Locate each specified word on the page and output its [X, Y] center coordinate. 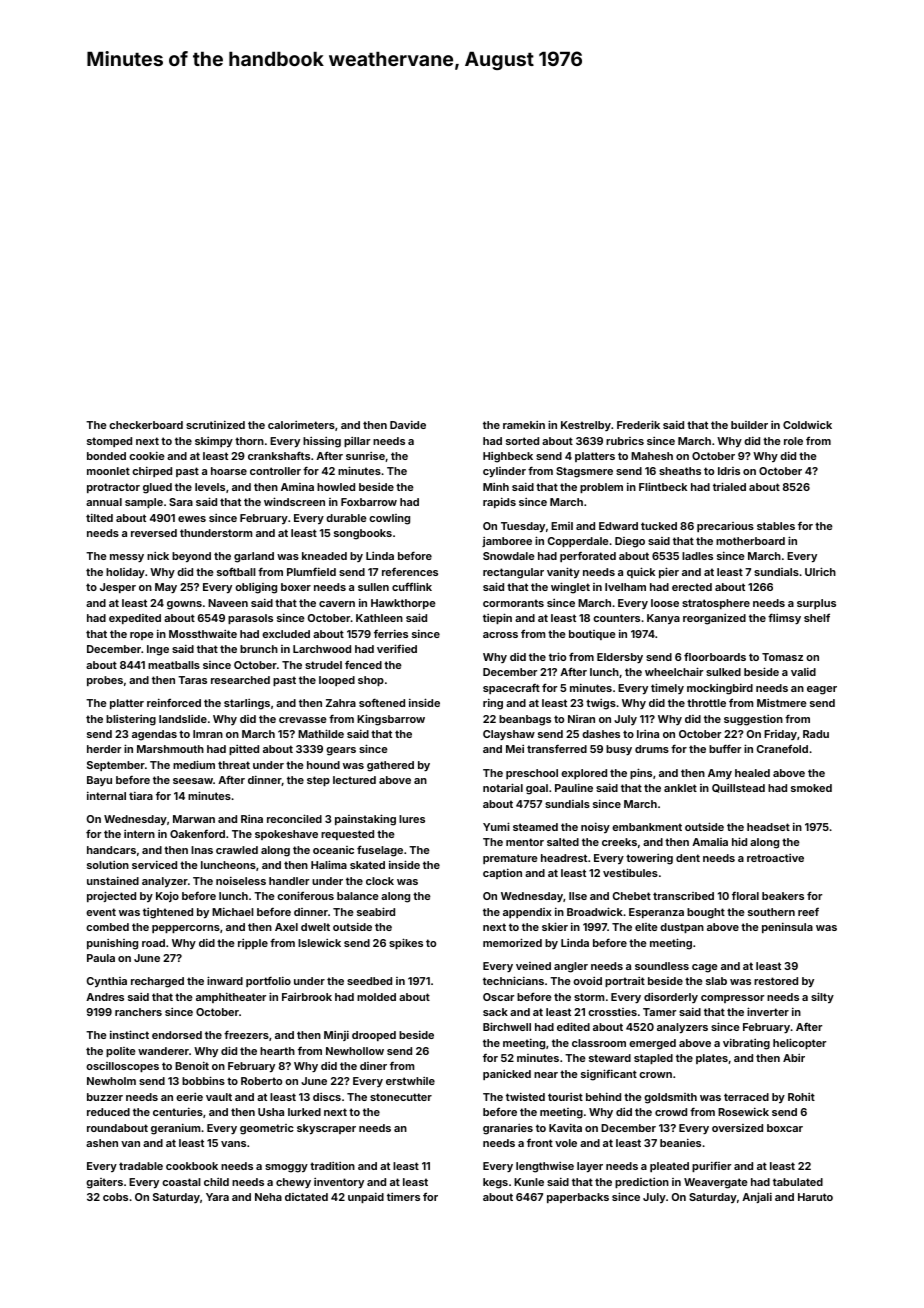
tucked [659, 526]
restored [776, 981]
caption [502, 874]
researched [240, 680]
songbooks [363, 534]
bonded [106, 456]
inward [225, 980]
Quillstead [738, 788]
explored [584, 774]
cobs [115, 1197]
